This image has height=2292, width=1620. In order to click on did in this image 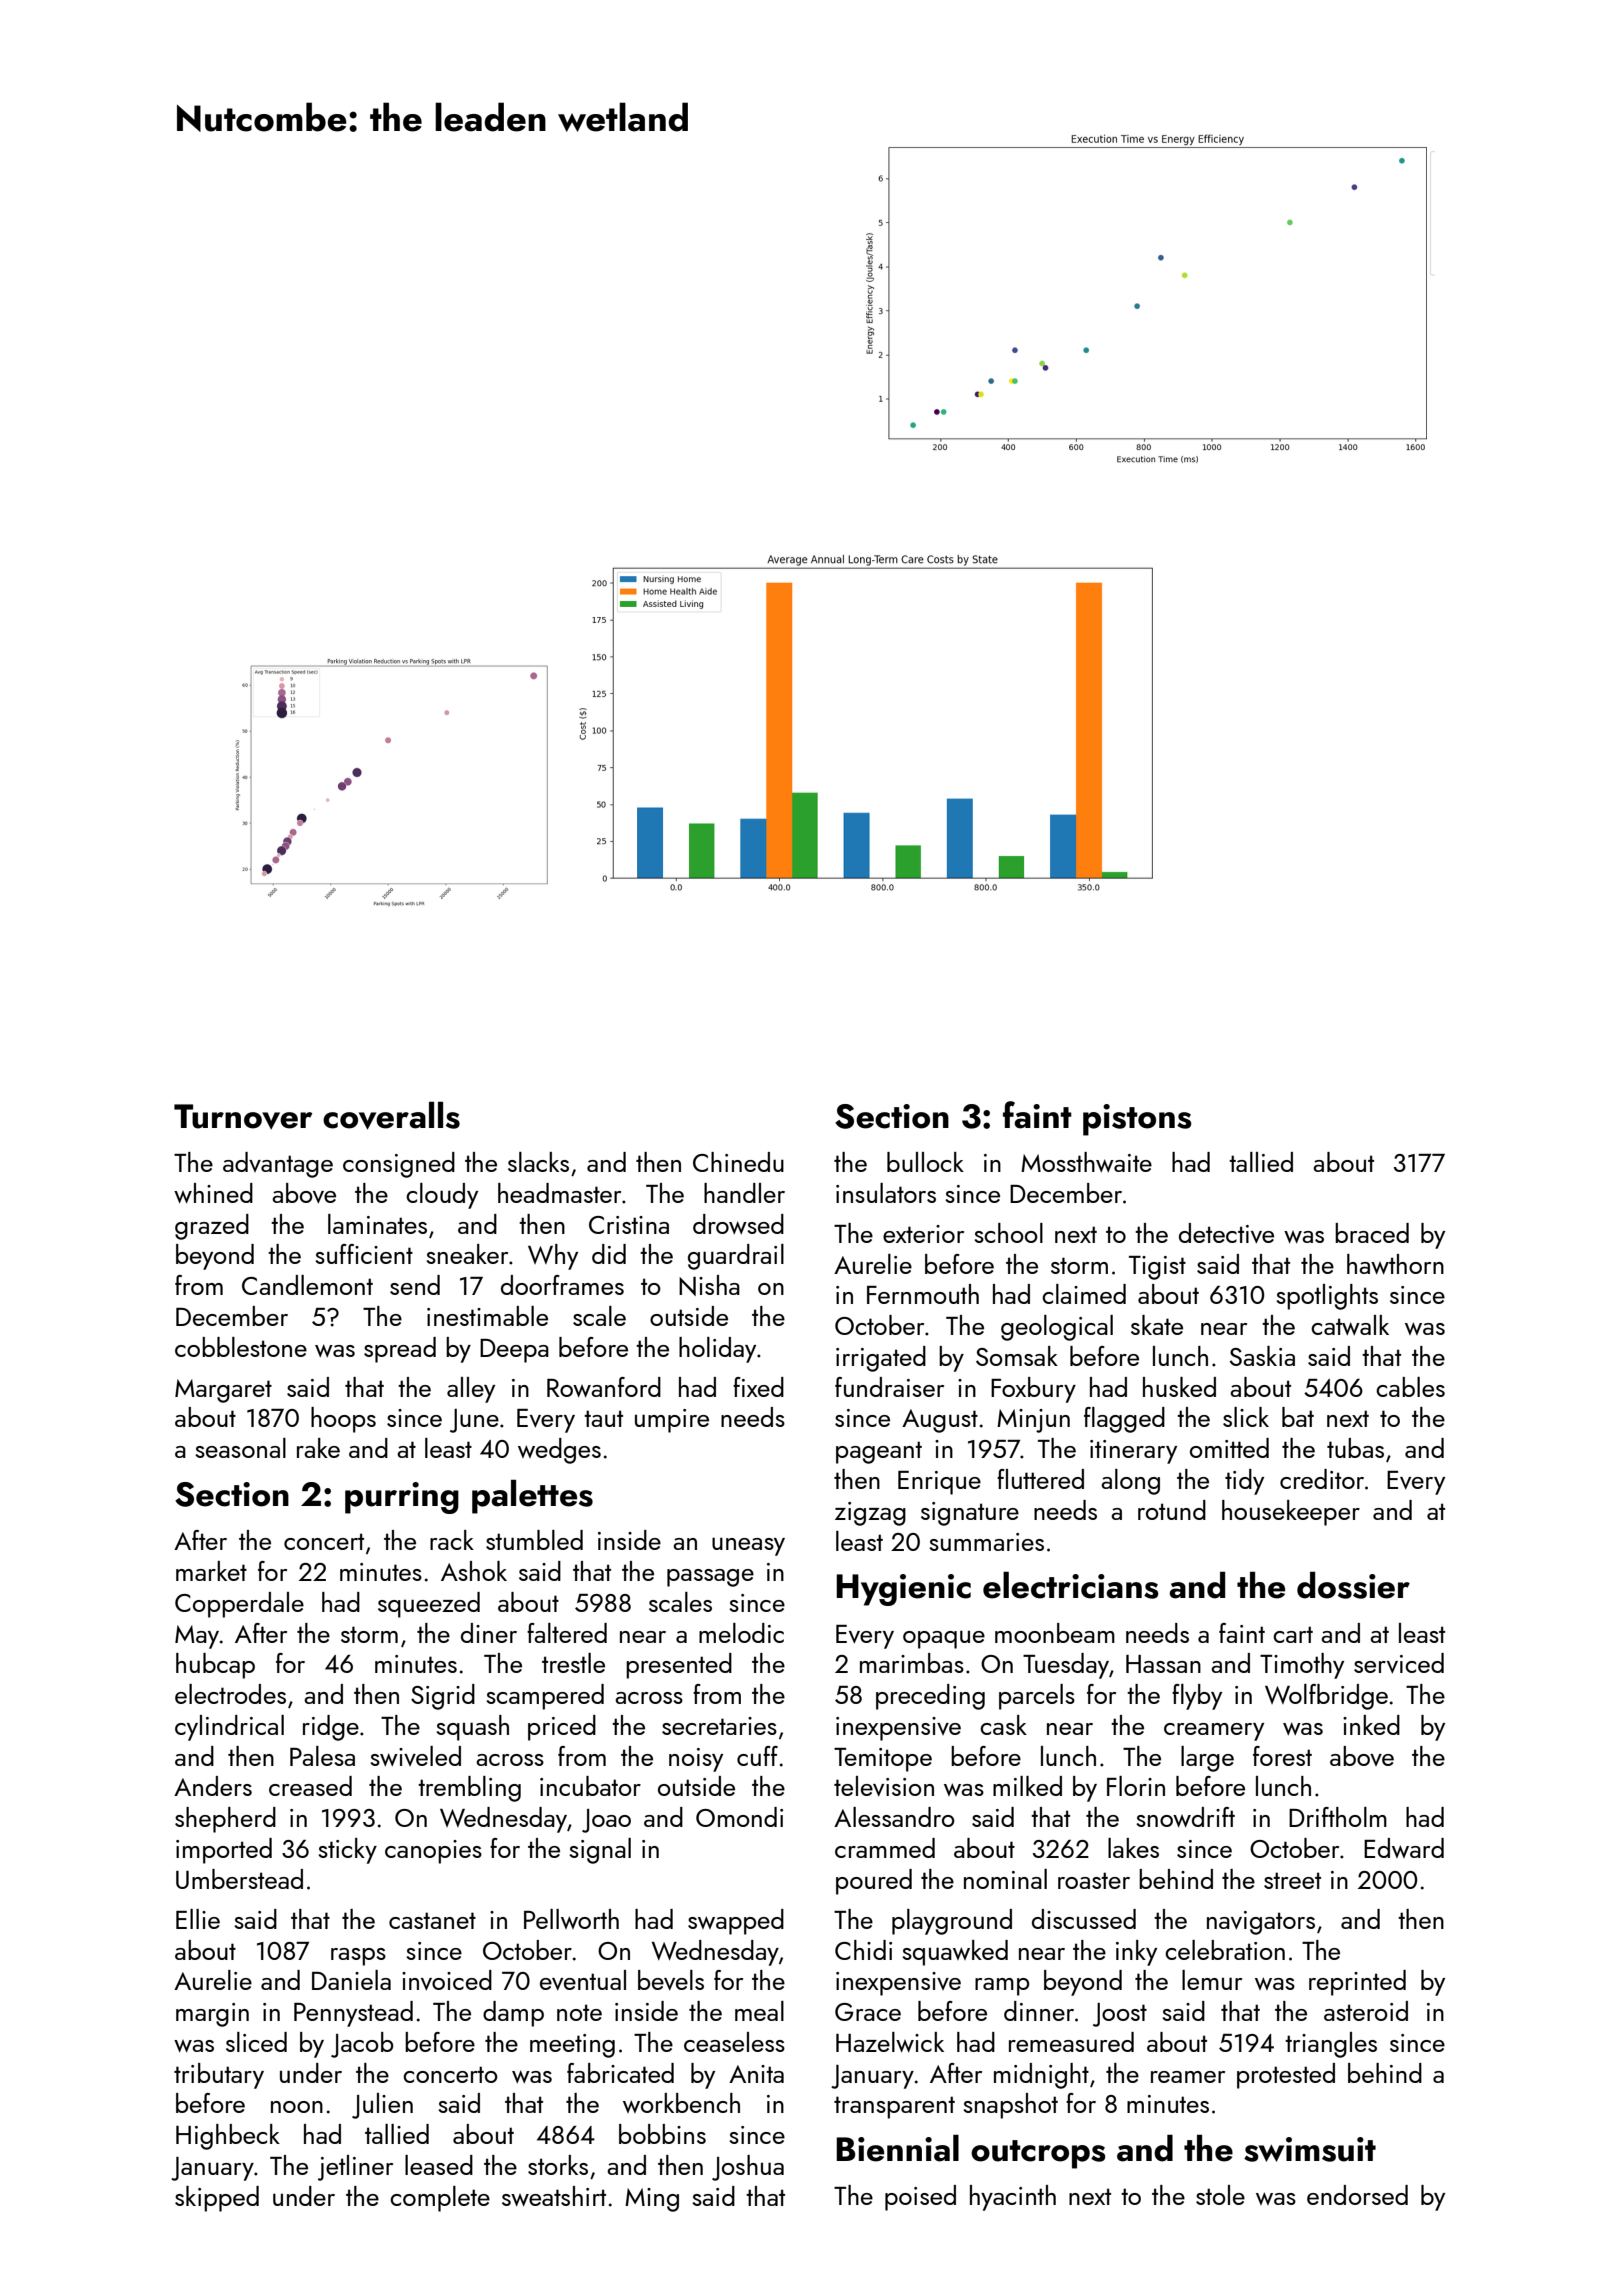, I will do `click(609, 1254)`.
